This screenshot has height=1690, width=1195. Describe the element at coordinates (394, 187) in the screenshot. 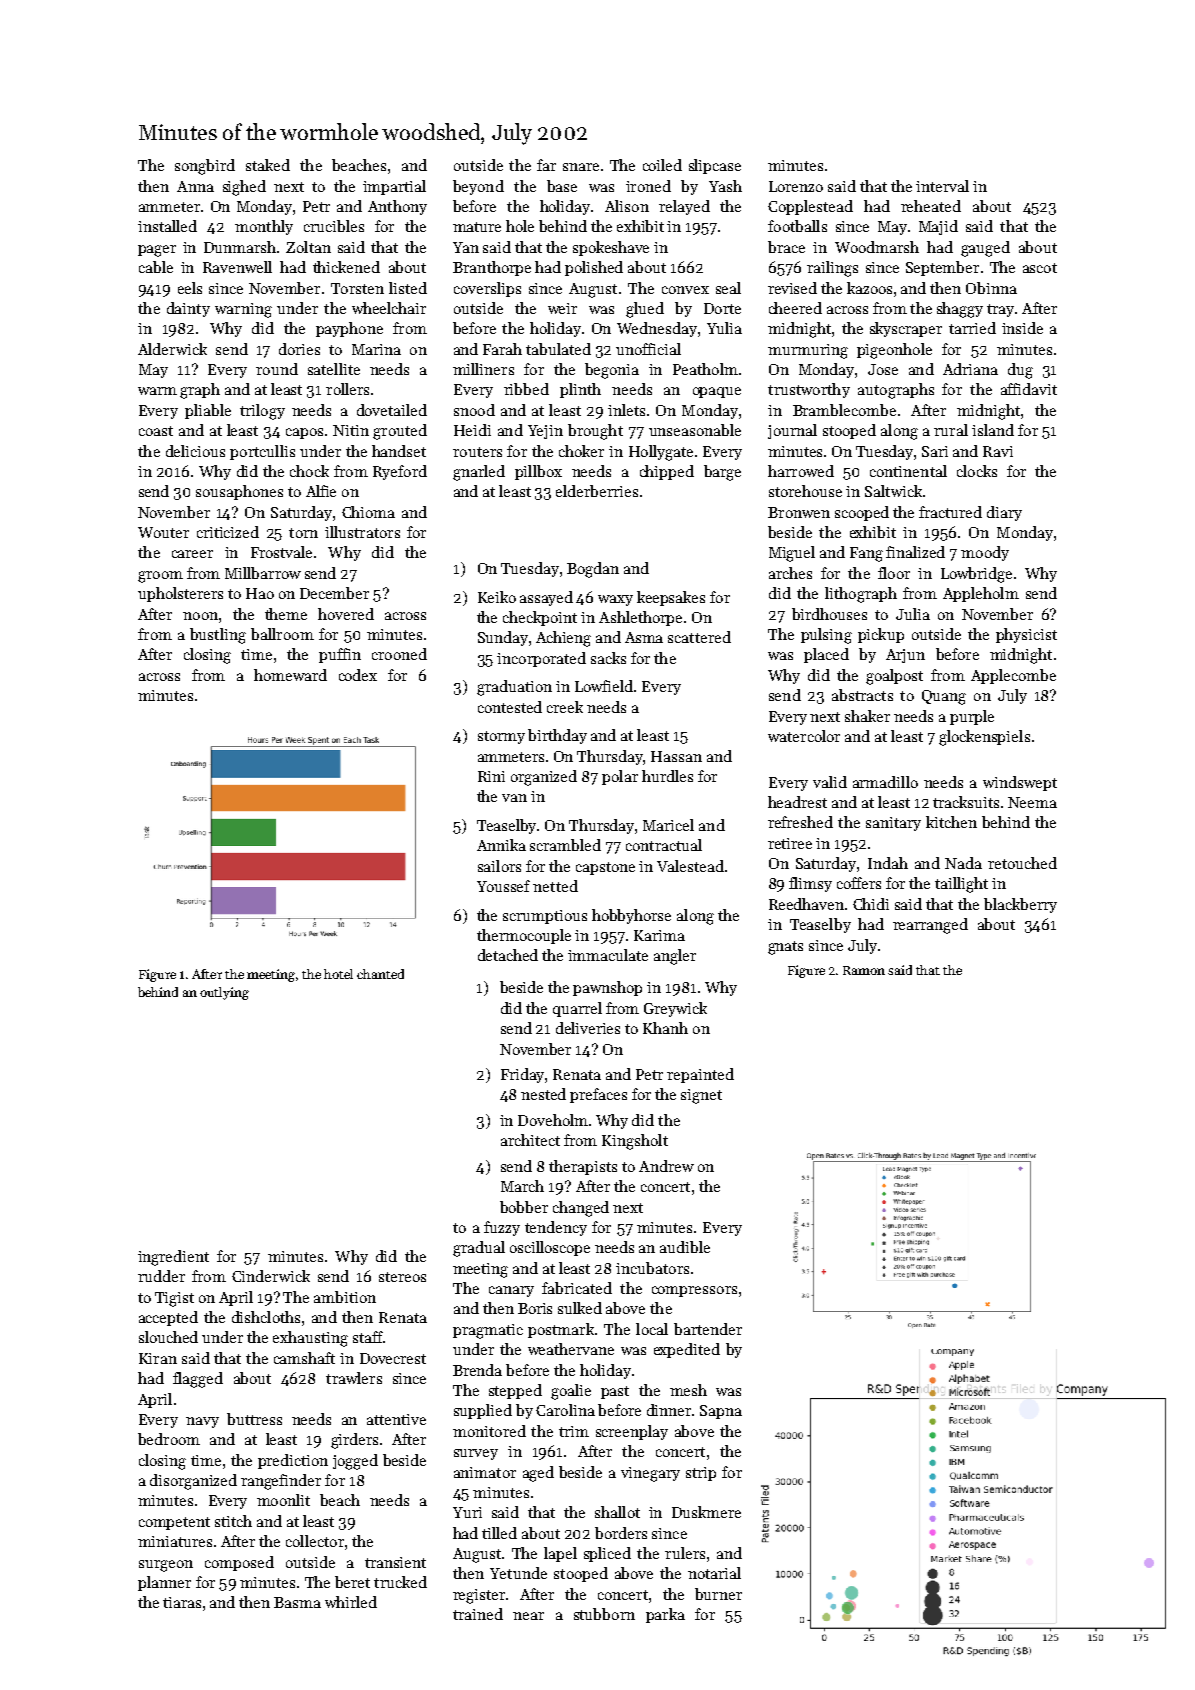

I see `impartial` at that location.
